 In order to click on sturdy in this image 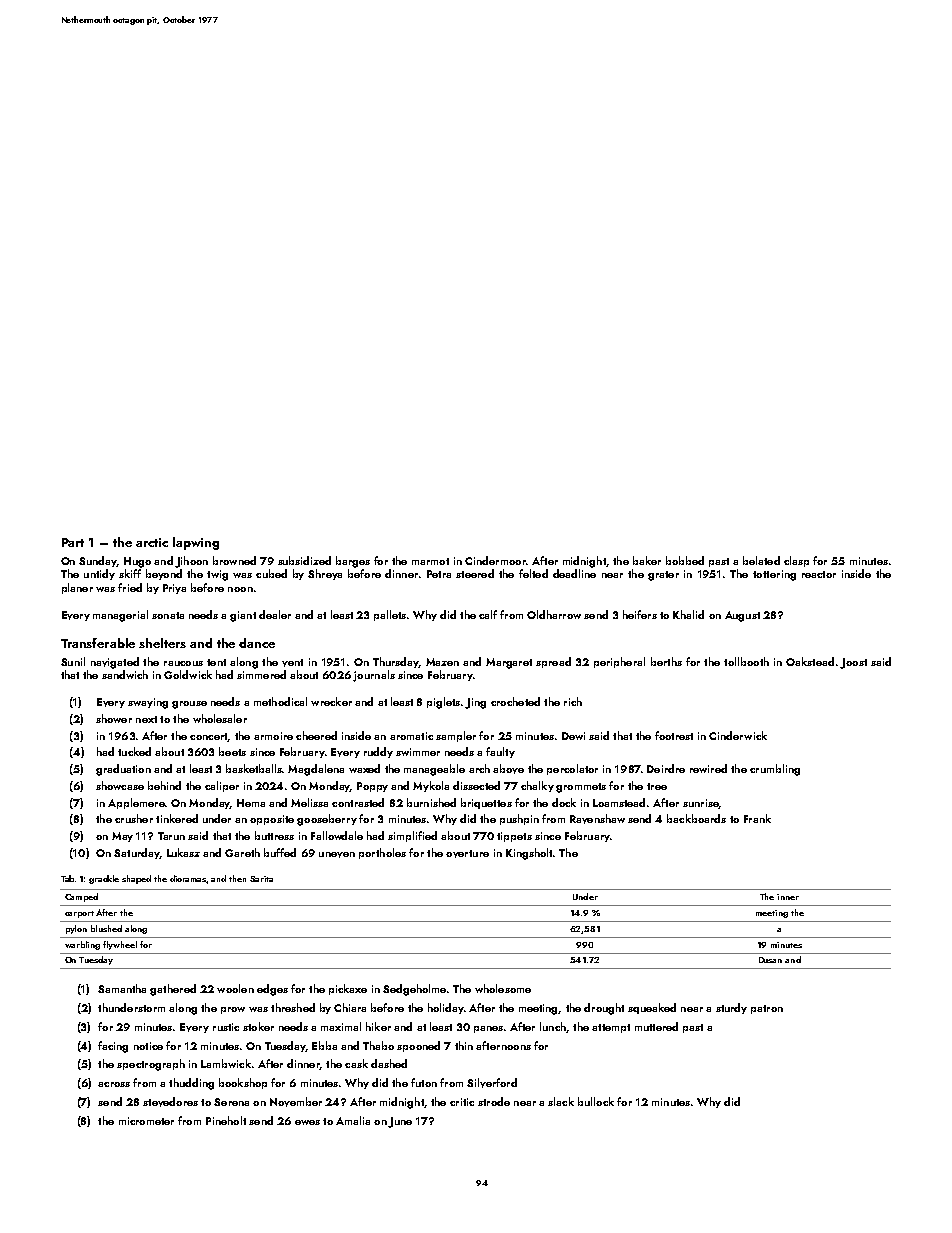, I will do `click(731, 1008)`.
